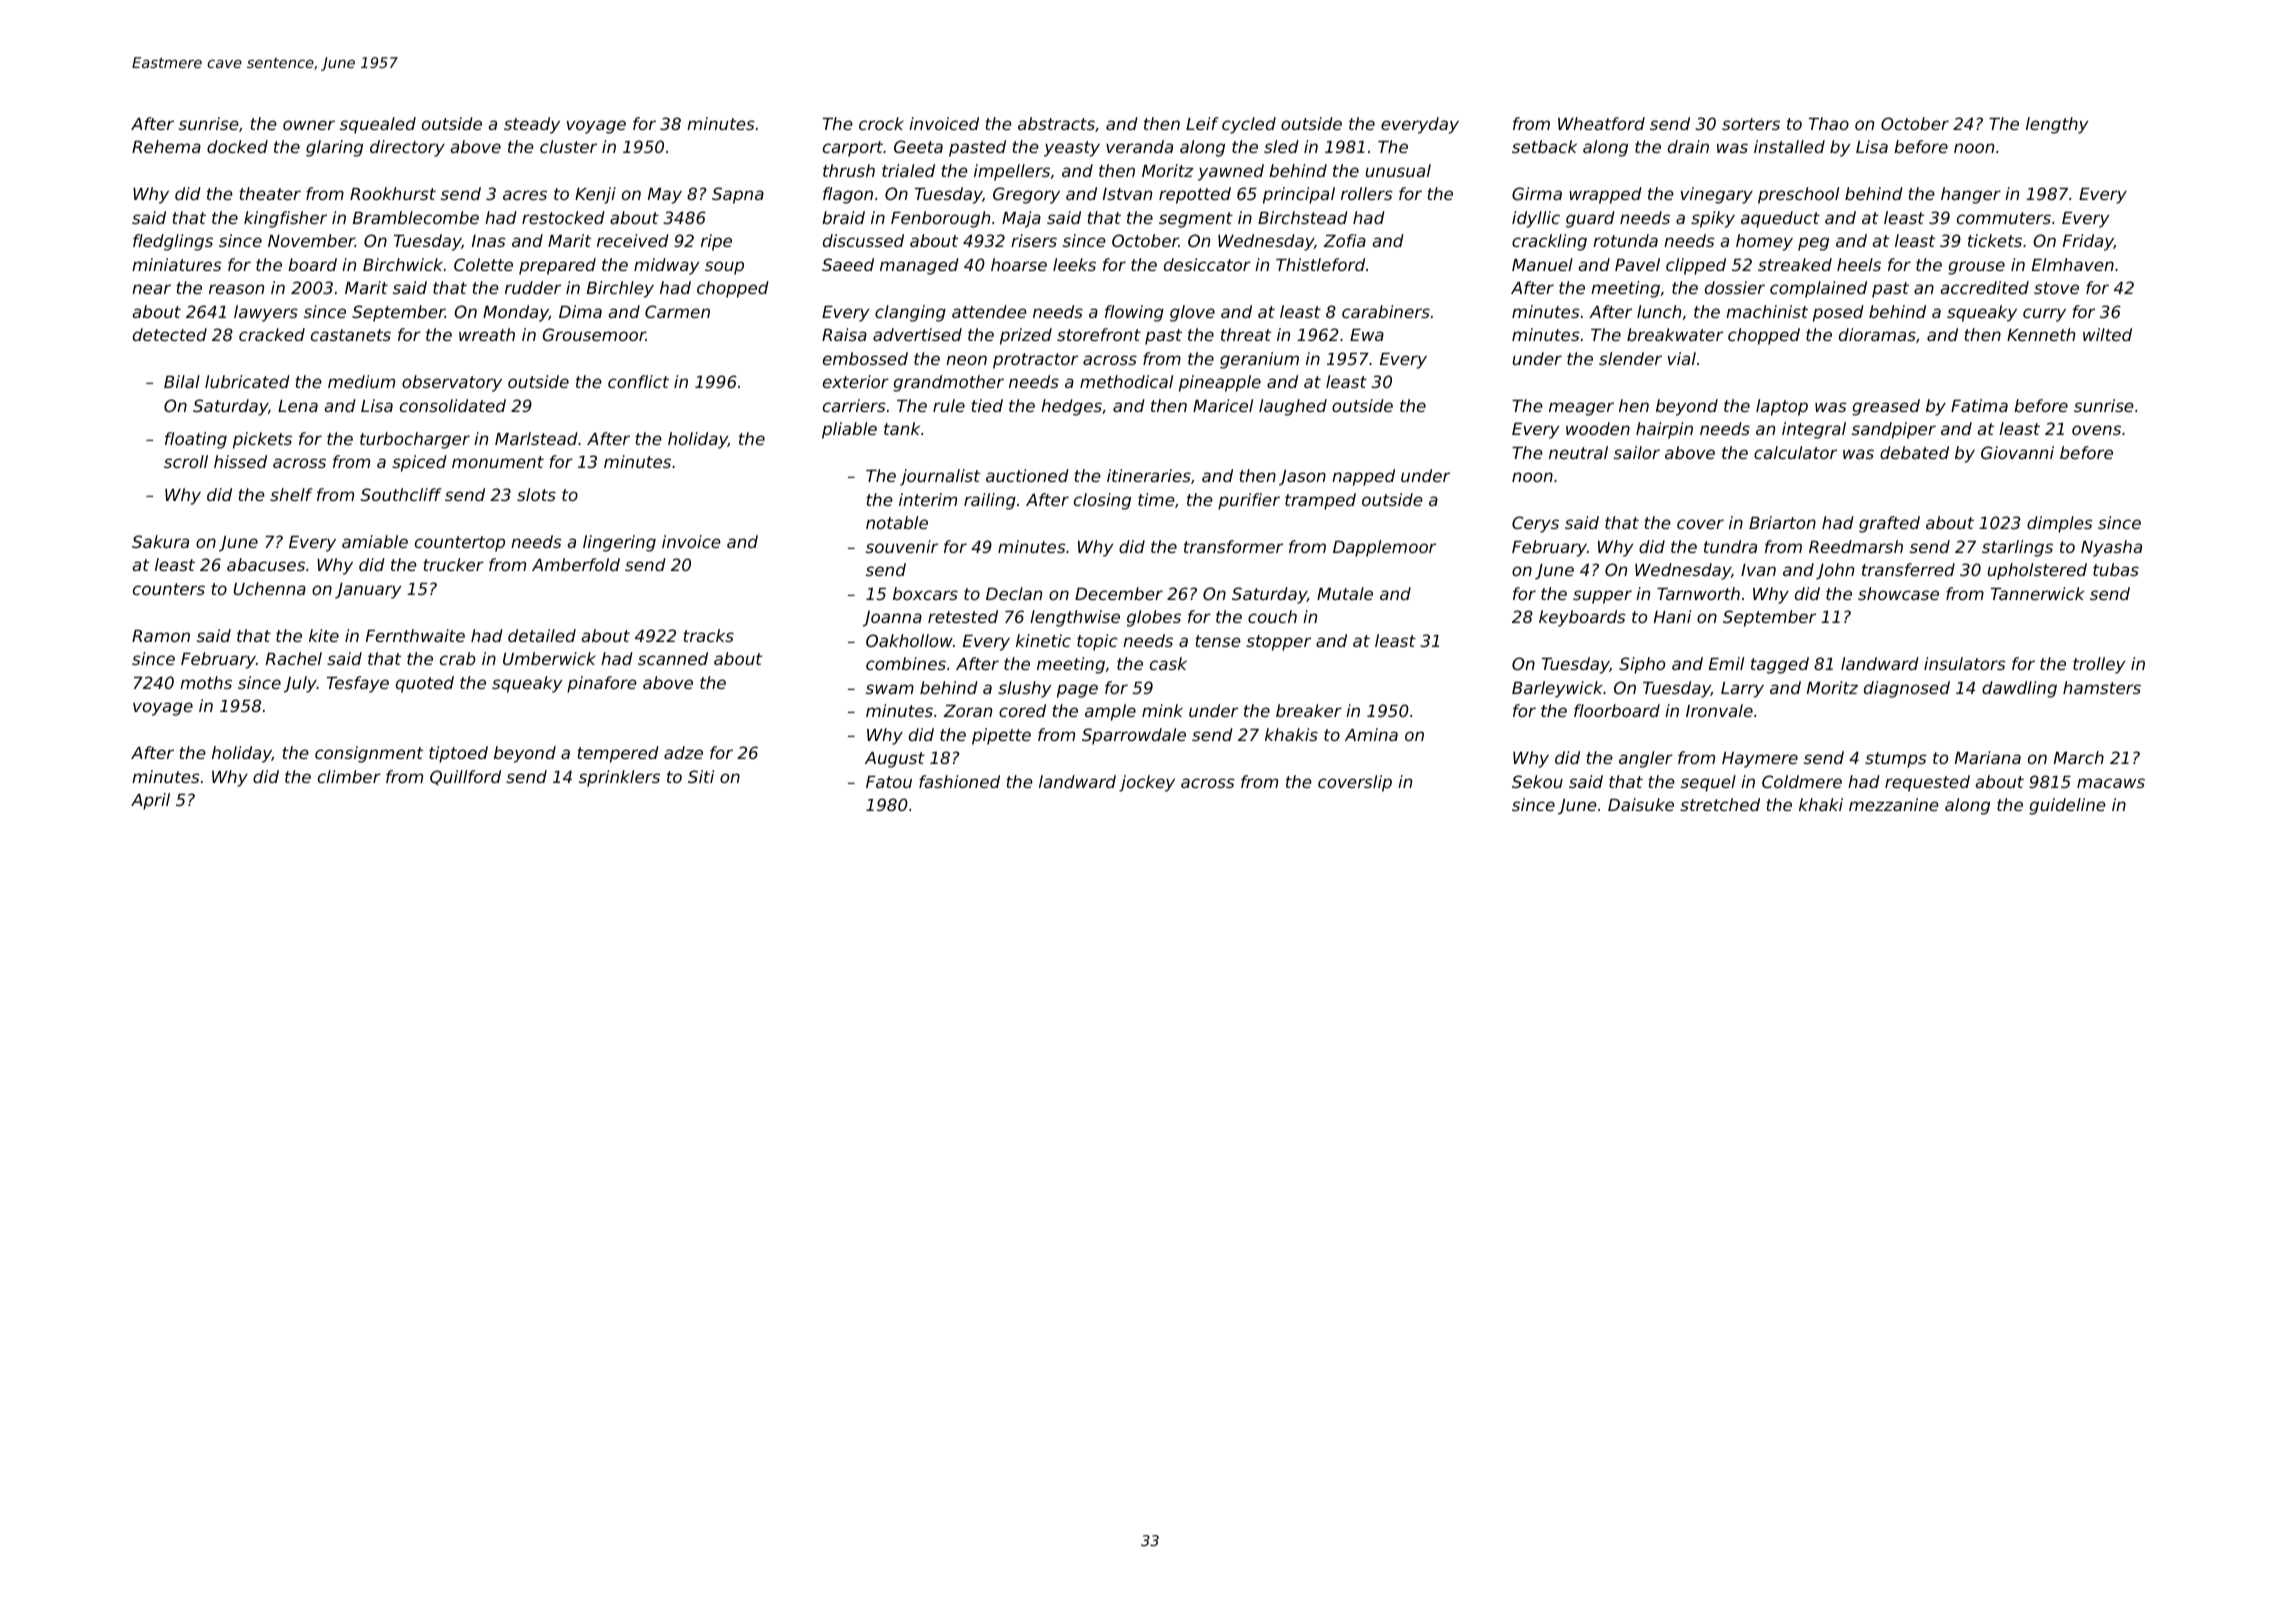  What do you see at coordinates (458, 658) in the screenshot?
I see `crab` at bounding box center [458, 658].
